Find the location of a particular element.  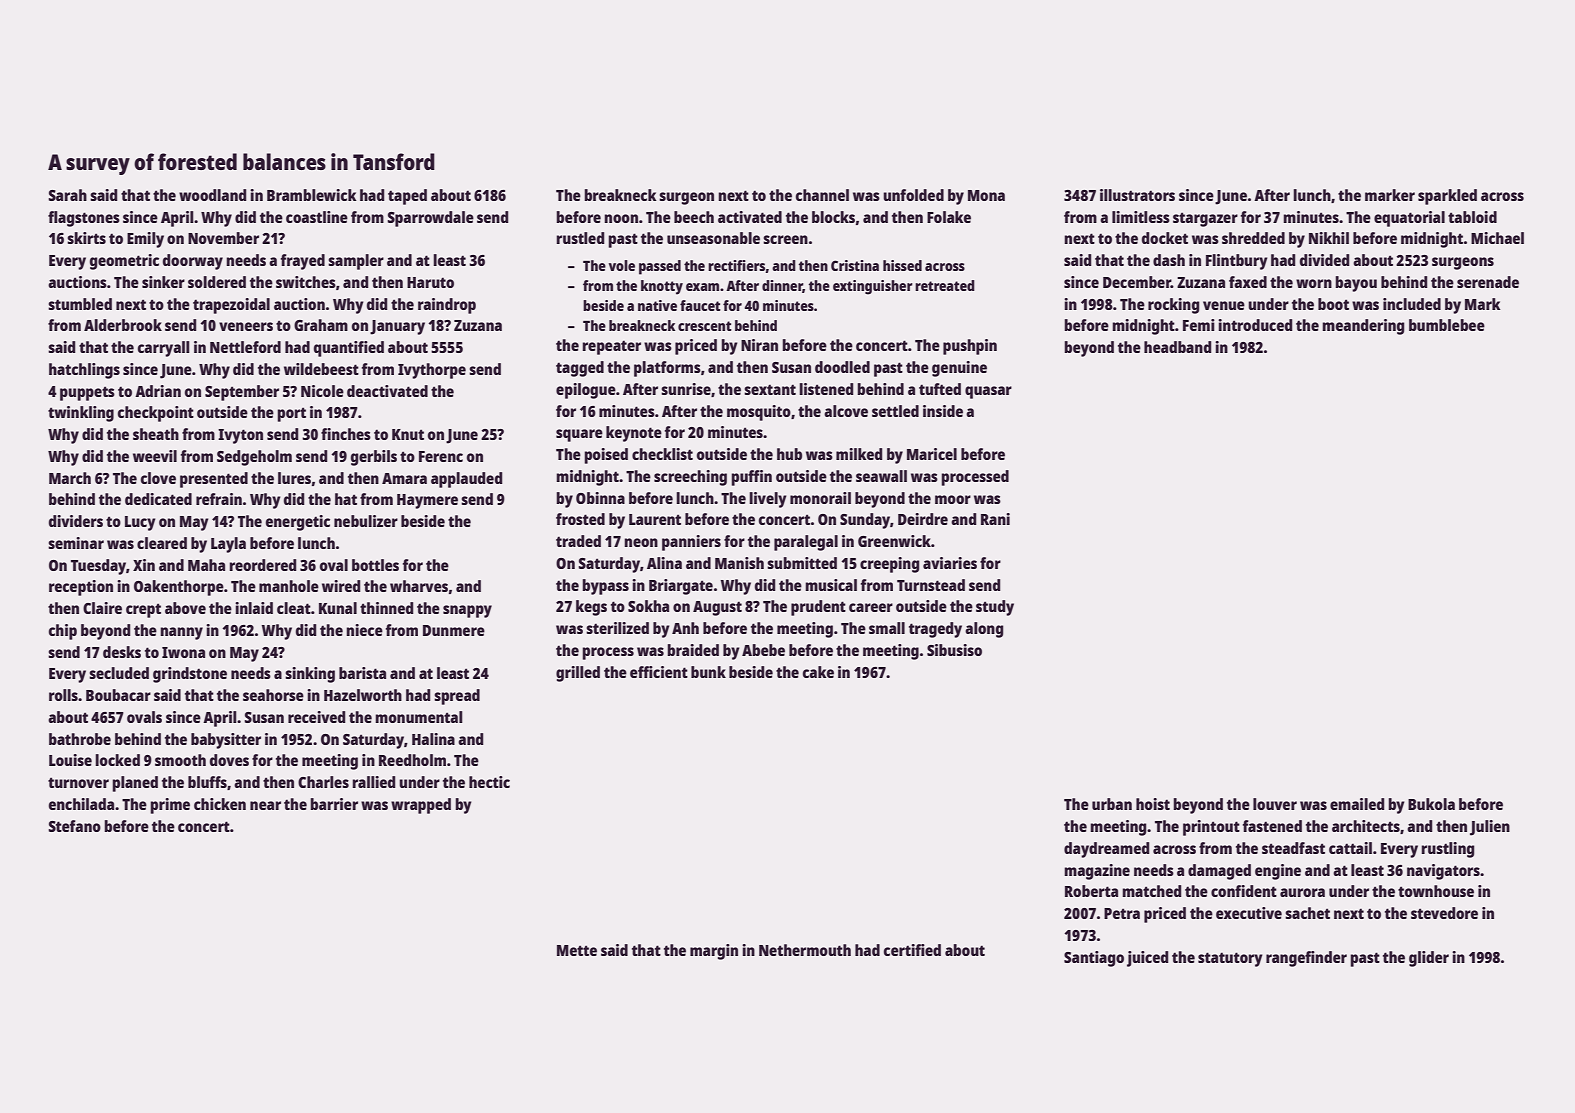

November is located at coordinates (223, 238).
